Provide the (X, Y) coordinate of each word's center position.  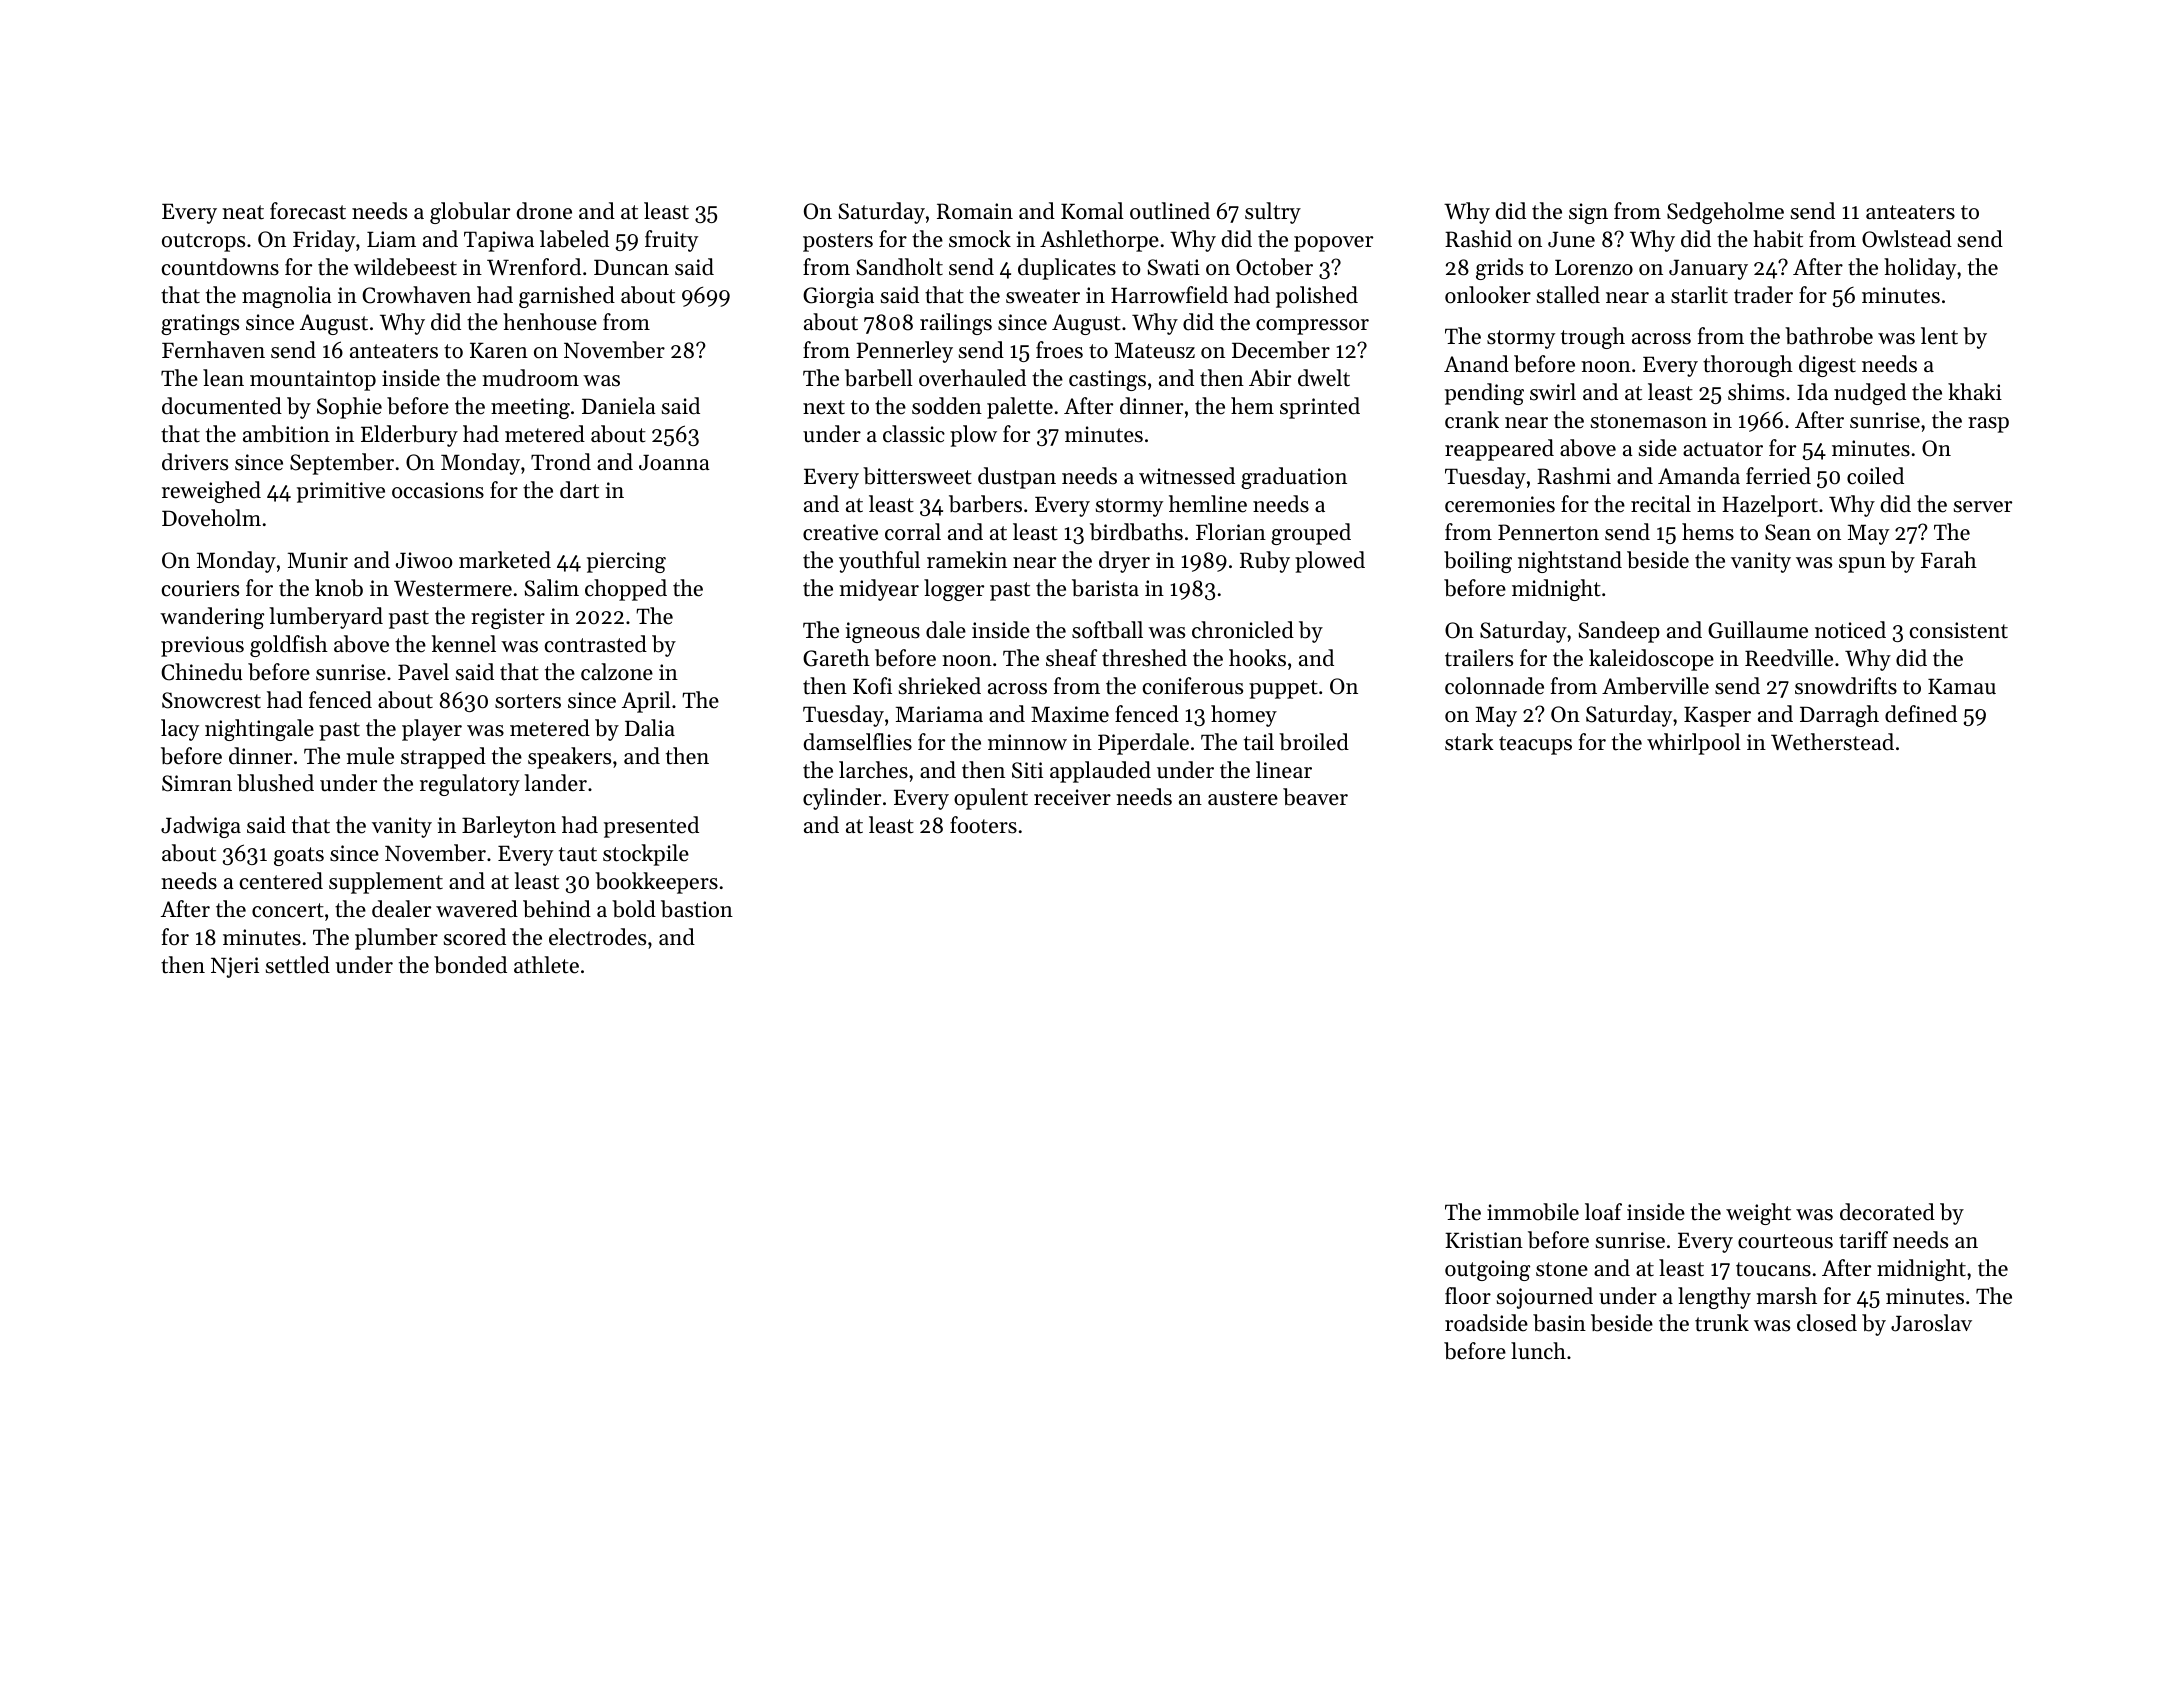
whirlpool (1694, 744)
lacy (180, 730)
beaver (1315, 797)
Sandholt (899, 267)
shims (1756, 392)
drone (544, 211)
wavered (477, 909)
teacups (1535, 745)
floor (1468, 1296)
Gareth (836, 658)
